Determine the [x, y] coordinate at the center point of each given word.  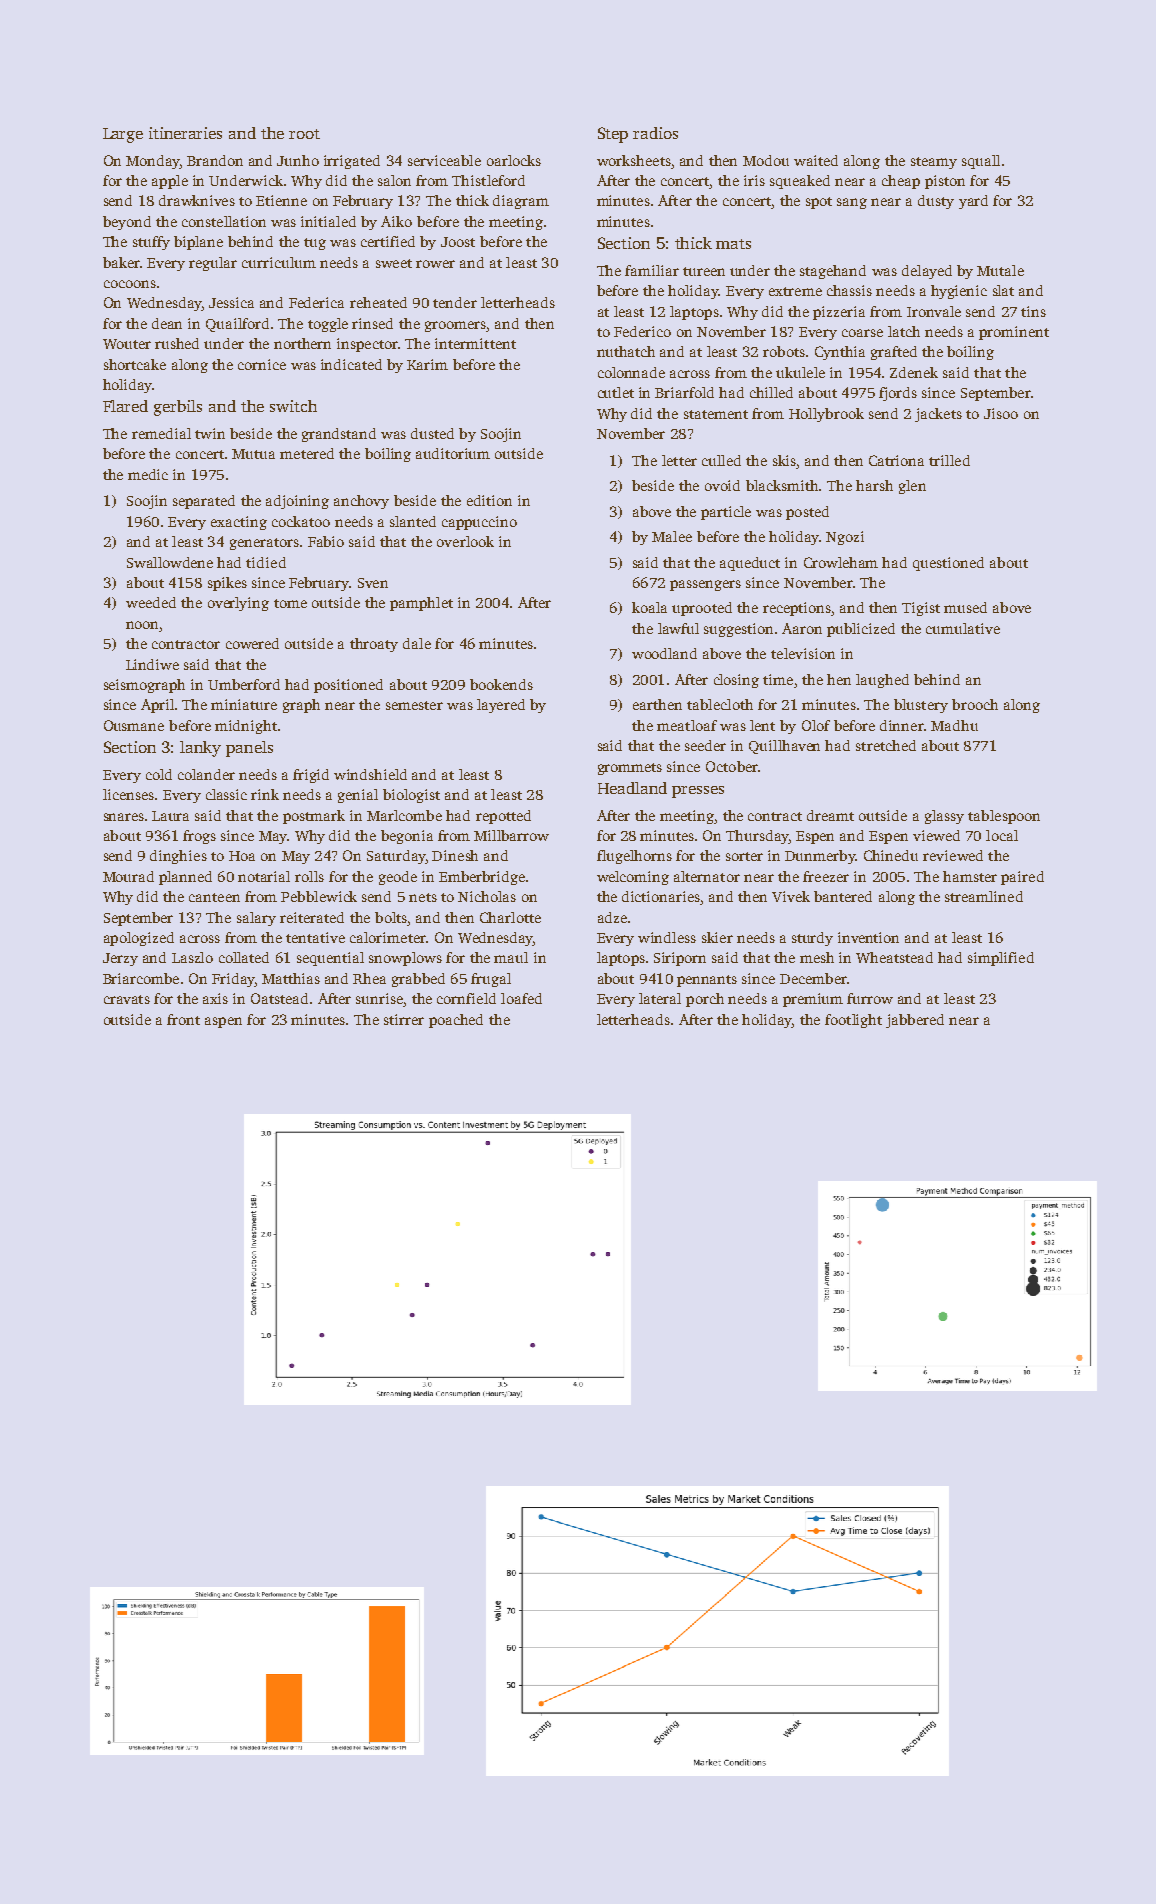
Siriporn [680, 959]
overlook [465, 541]
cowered [252, 643]
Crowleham [841, 562]
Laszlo [192, 957]
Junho [298, 160]
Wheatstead [894, 957]
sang [852, 203]
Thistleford [488, 180]
